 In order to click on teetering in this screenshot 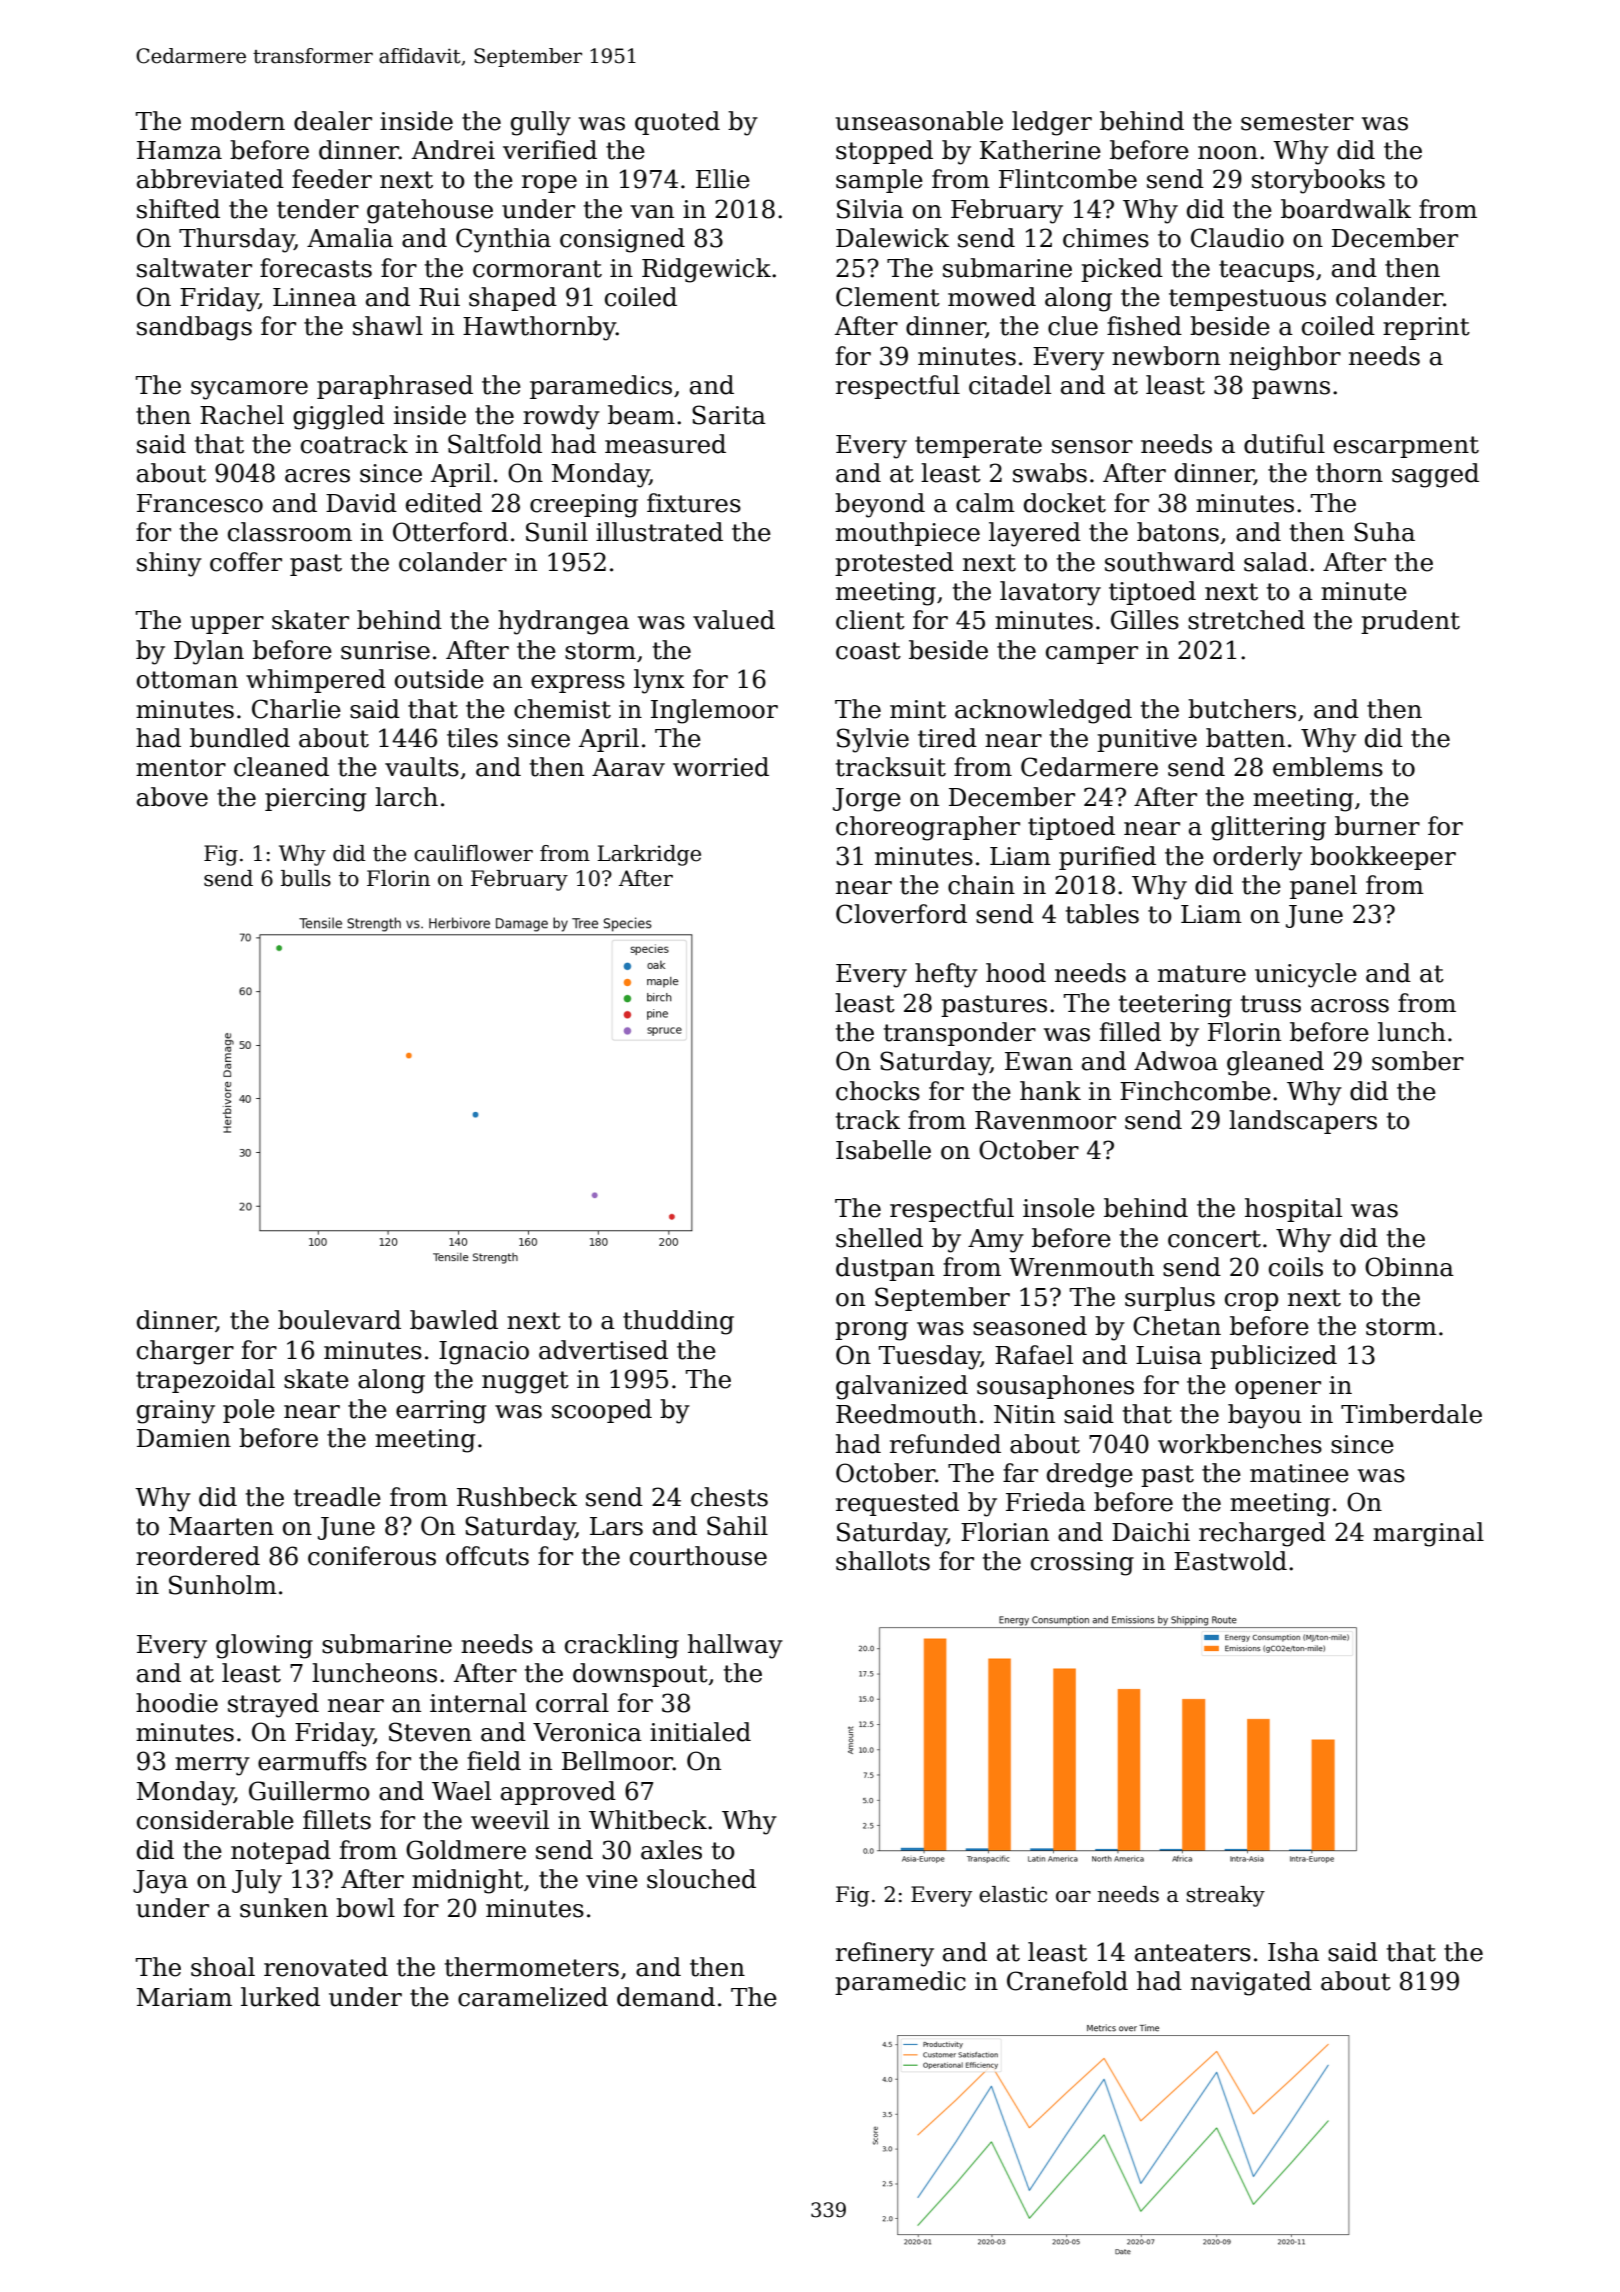, I will do `click(1175, 1006)`.
